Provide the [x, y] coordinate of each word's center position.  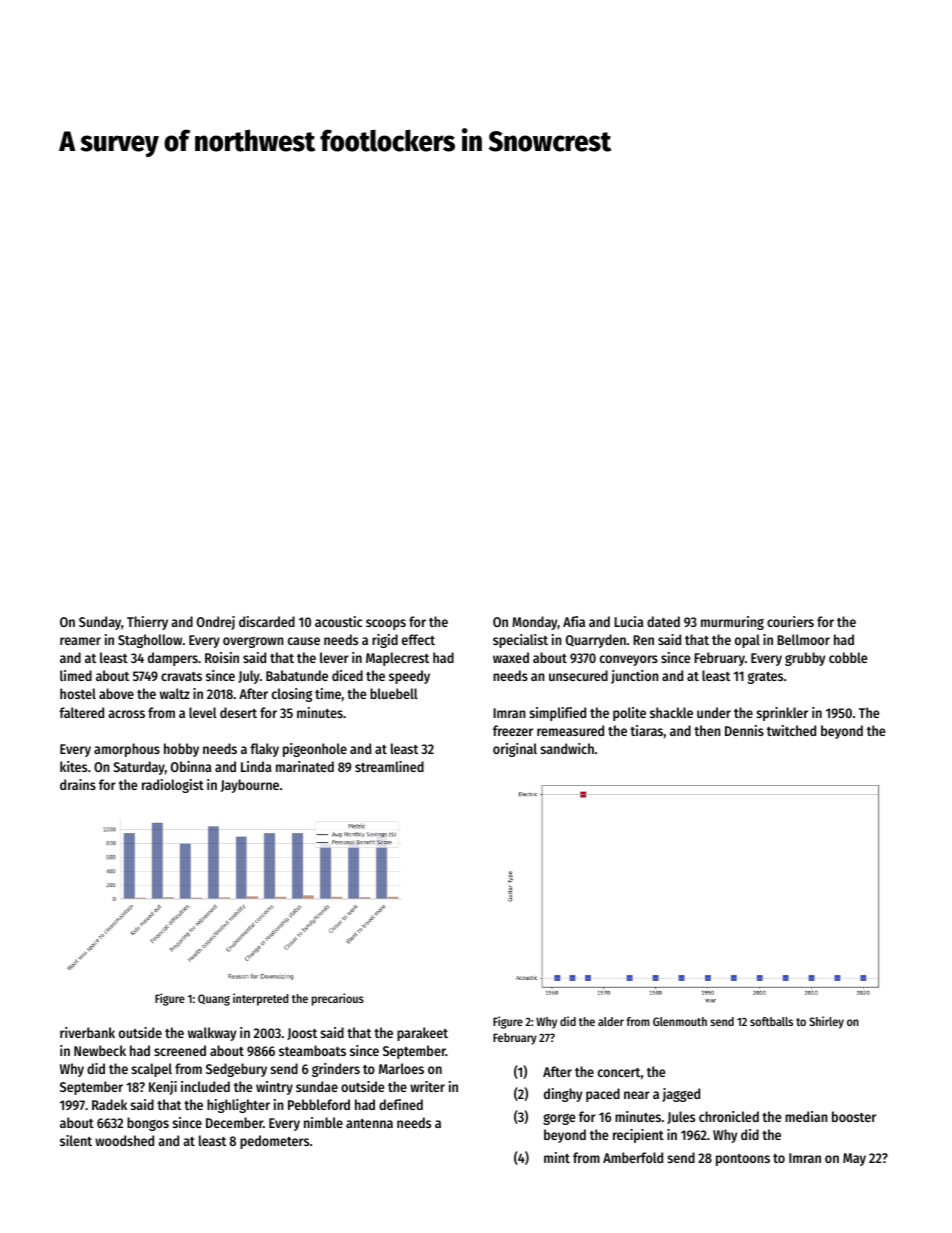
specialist [520, 641]
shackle [671, 712]
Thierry [147, 623]
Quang [214, 1000]
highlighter [238, 1106]
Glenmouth [680, 1021]
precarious [338, 999]
